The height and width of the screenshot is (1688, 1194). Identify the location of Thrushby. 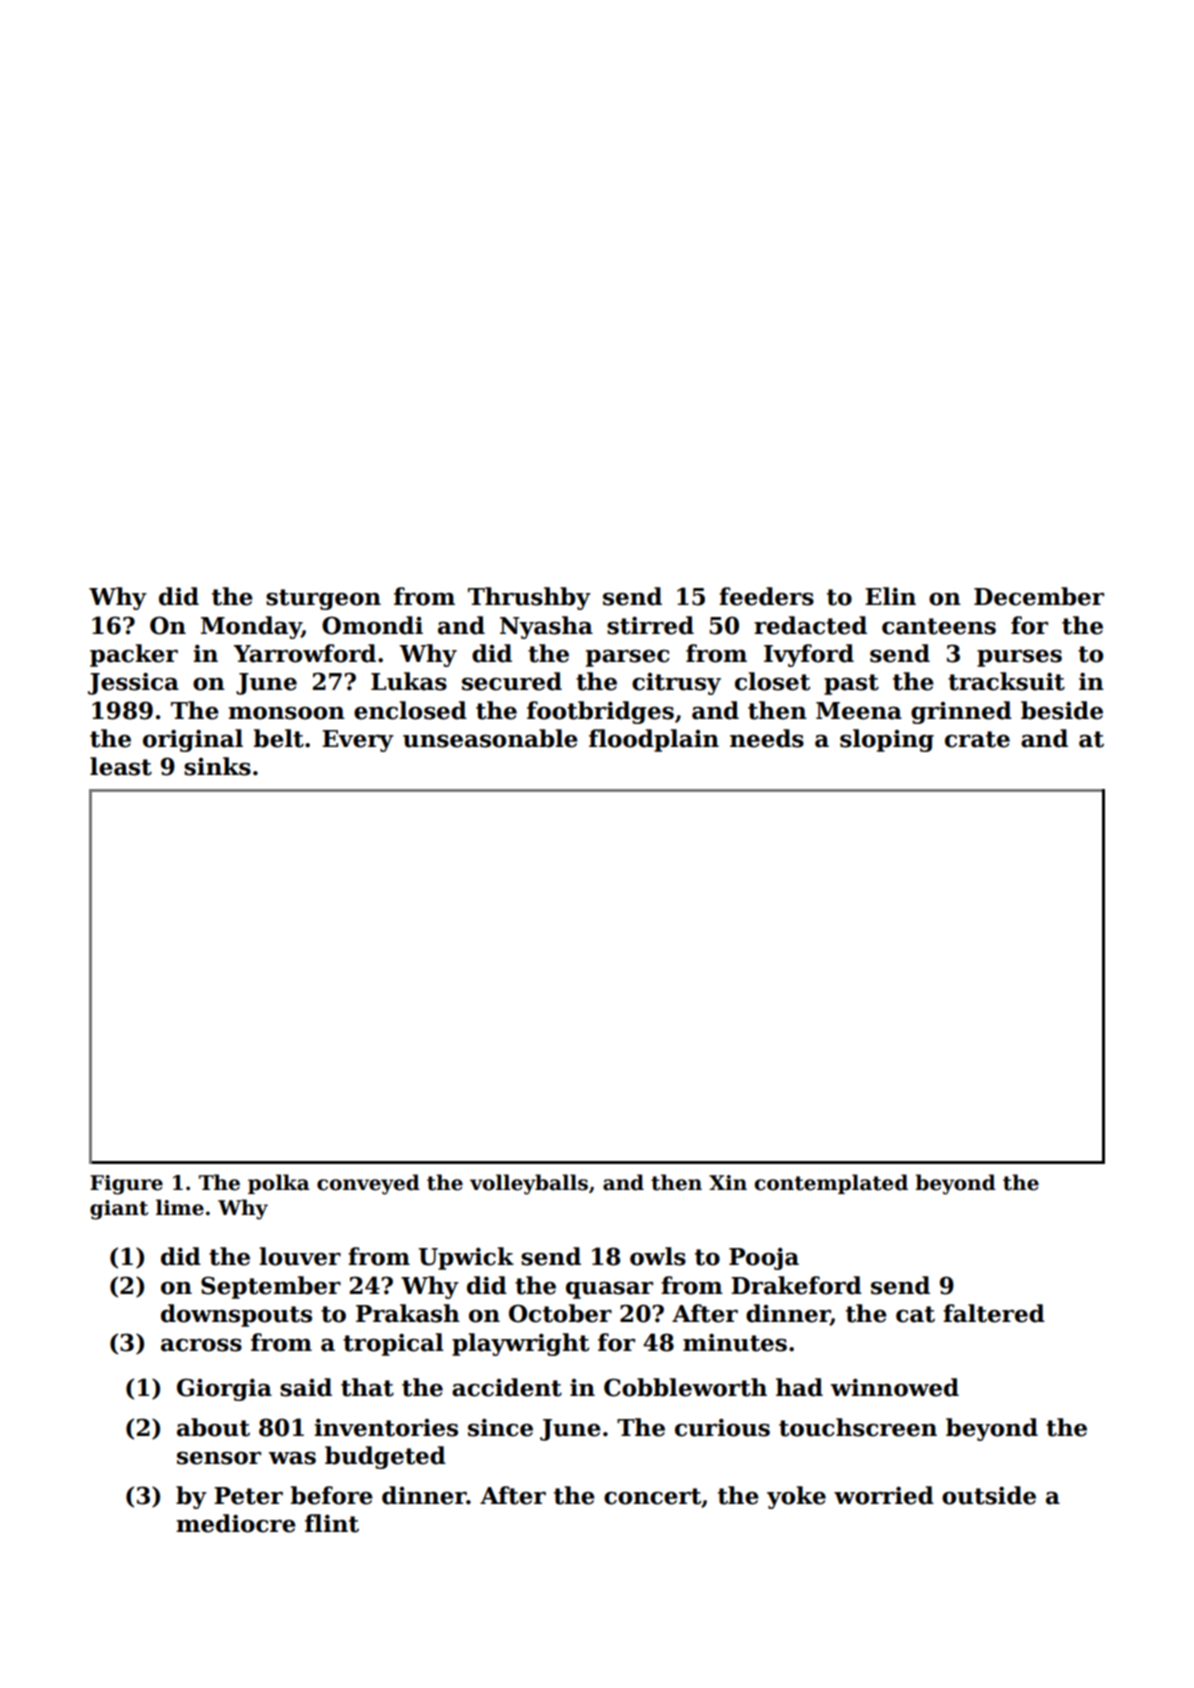
(529, 598).
